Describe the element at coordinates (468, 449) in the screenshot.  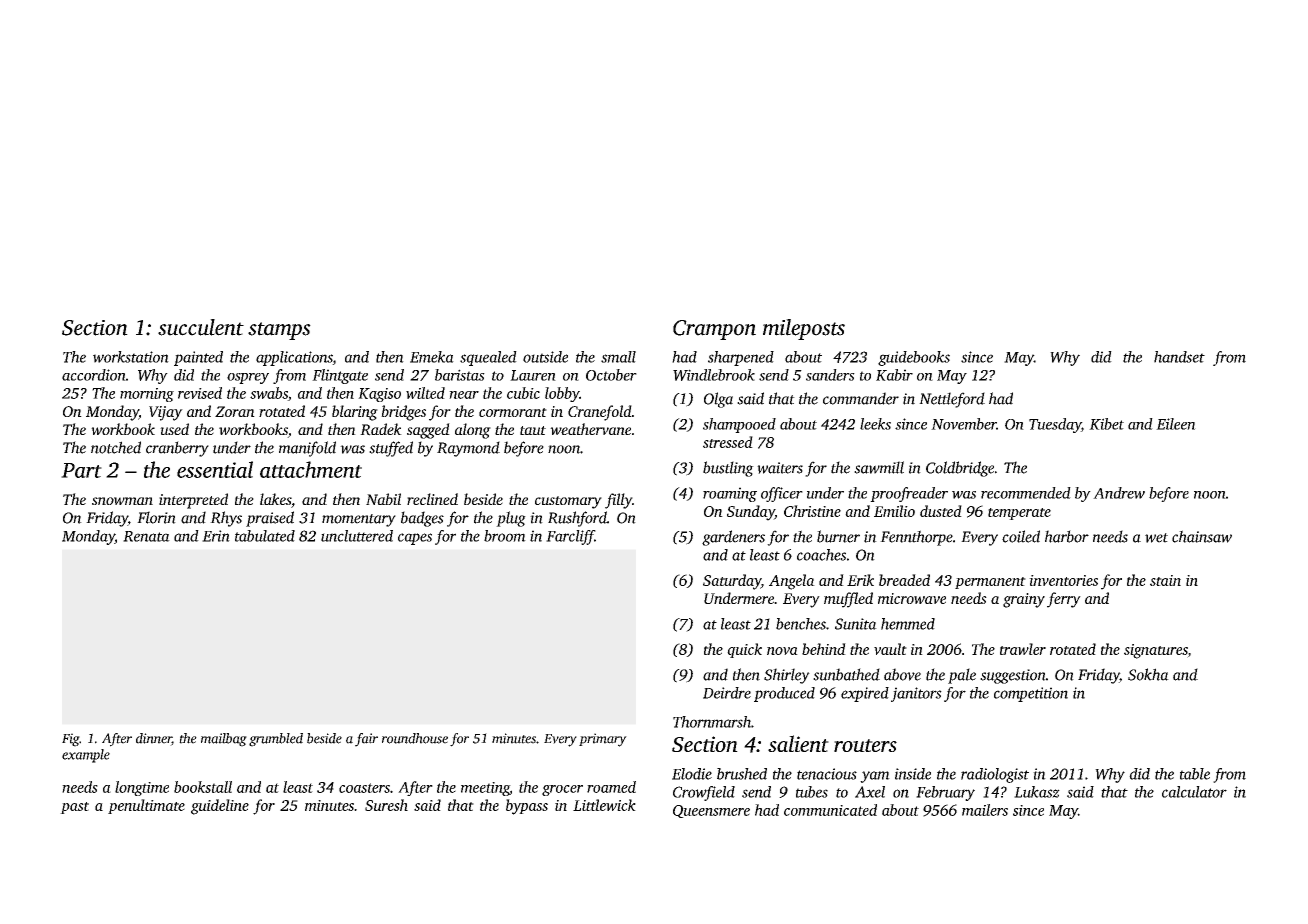
I see `Raymond` at that location.
